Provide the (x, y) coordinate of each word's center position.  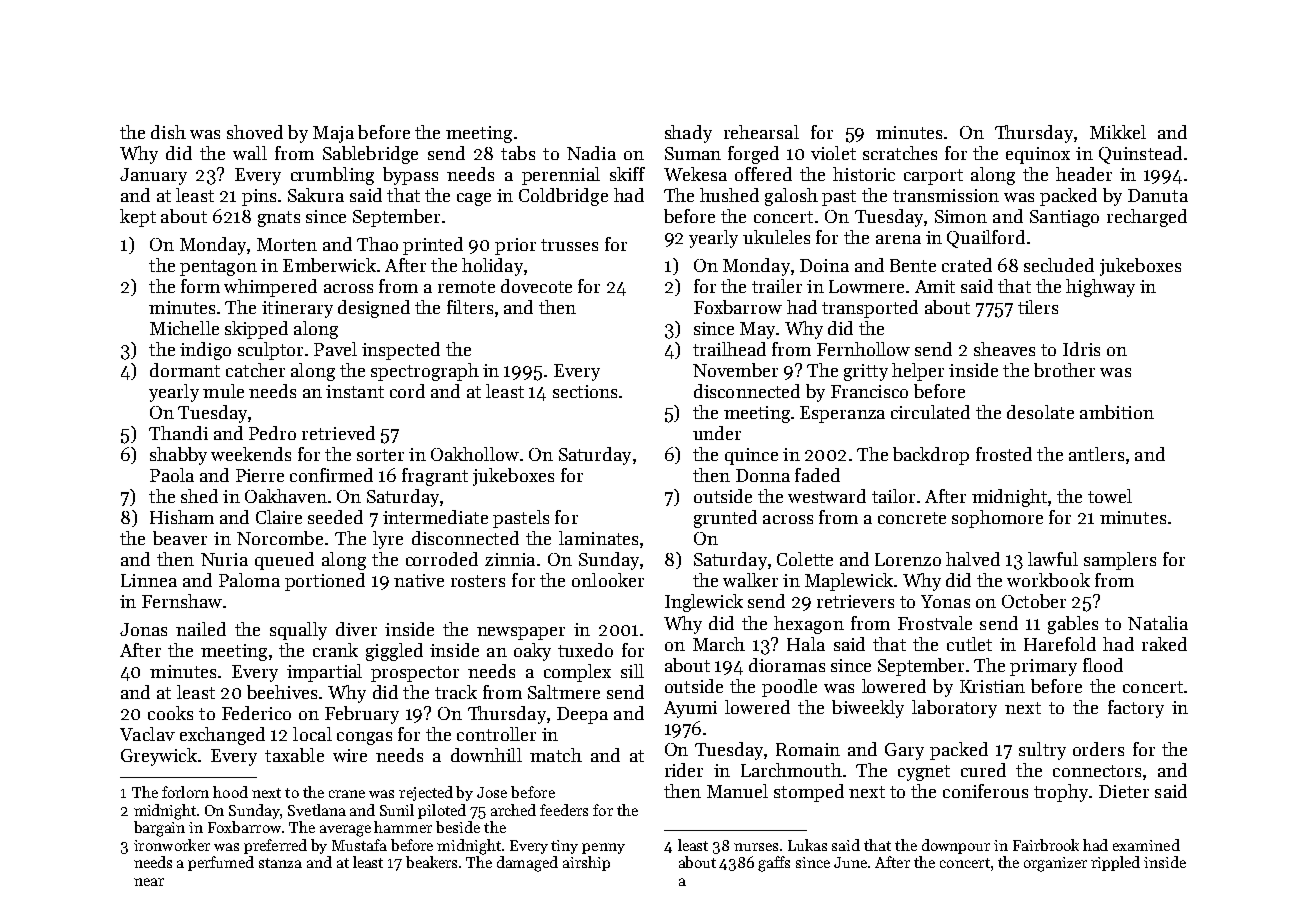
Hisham (182, 517)
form (200, 286)
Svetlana (317, 810)
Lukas (807, 845)
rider (684, 770)
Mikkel (1118, 132)
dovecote (536, 286)
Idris (1081, 349)
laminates (598, 538)
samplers (1120, 561)
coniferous (985, 791)
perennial (561, 176)
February (362, 715)
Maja (333, 134)
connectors (1097, 771)
